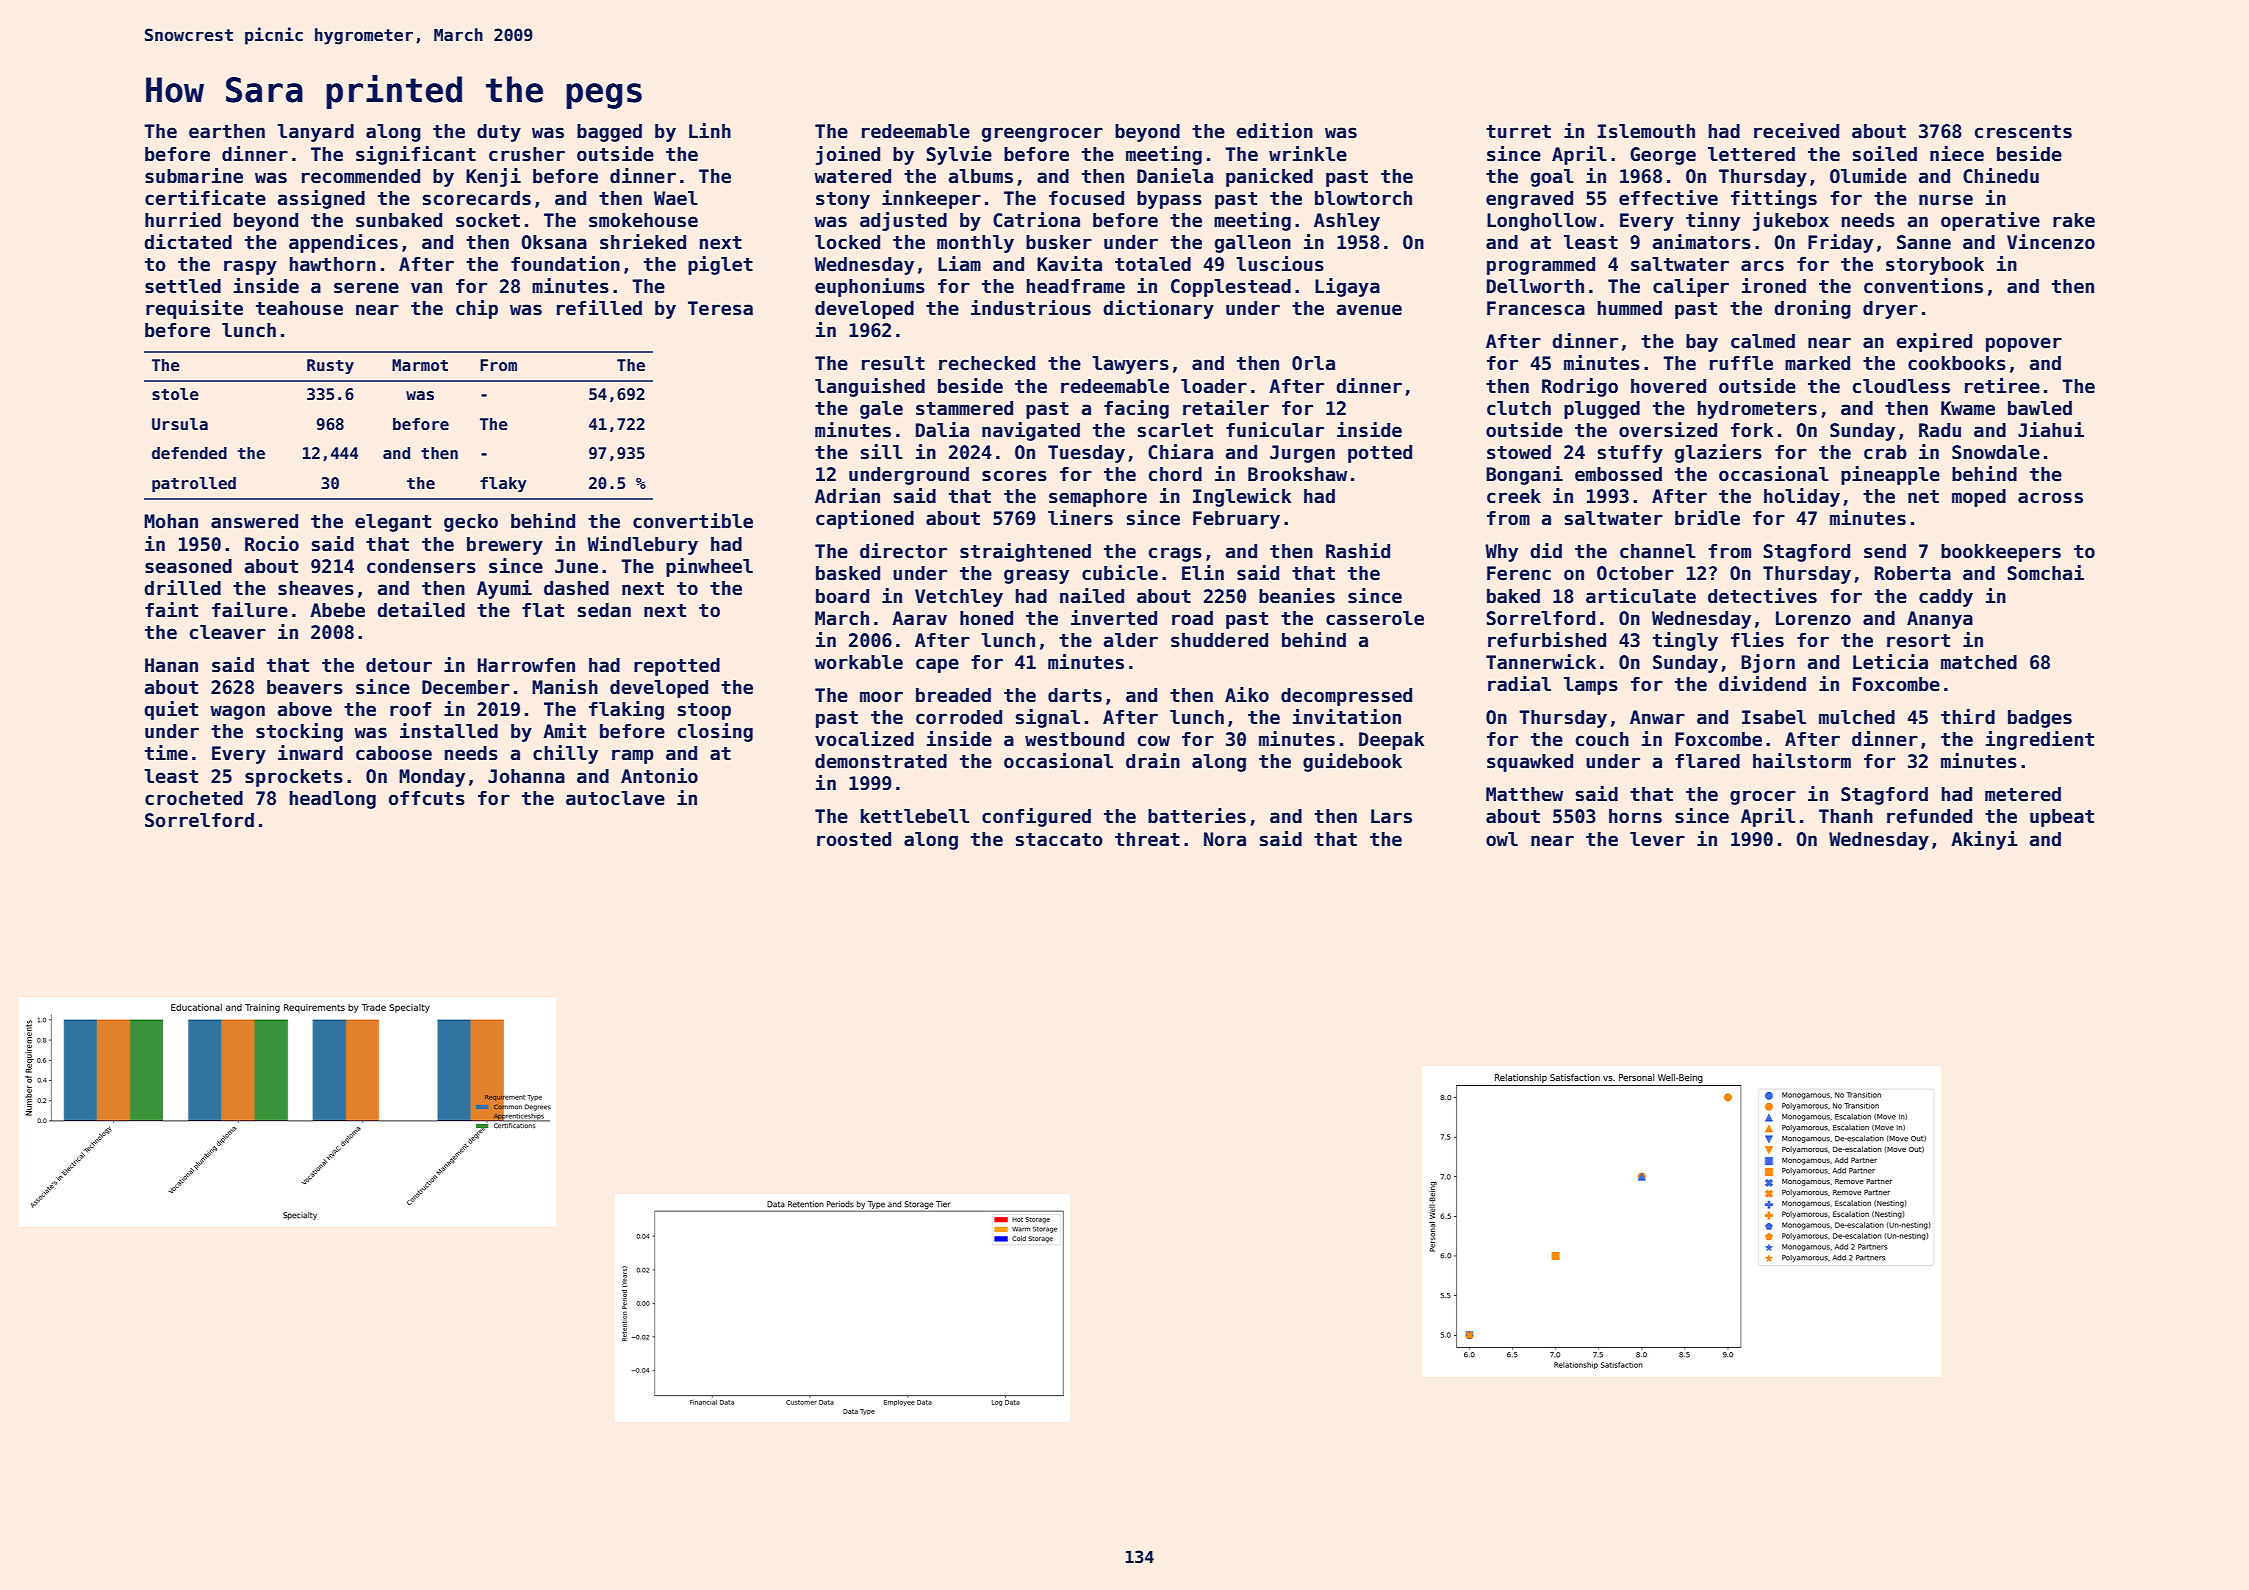  I want to click on piglet, so click(720, 265).
